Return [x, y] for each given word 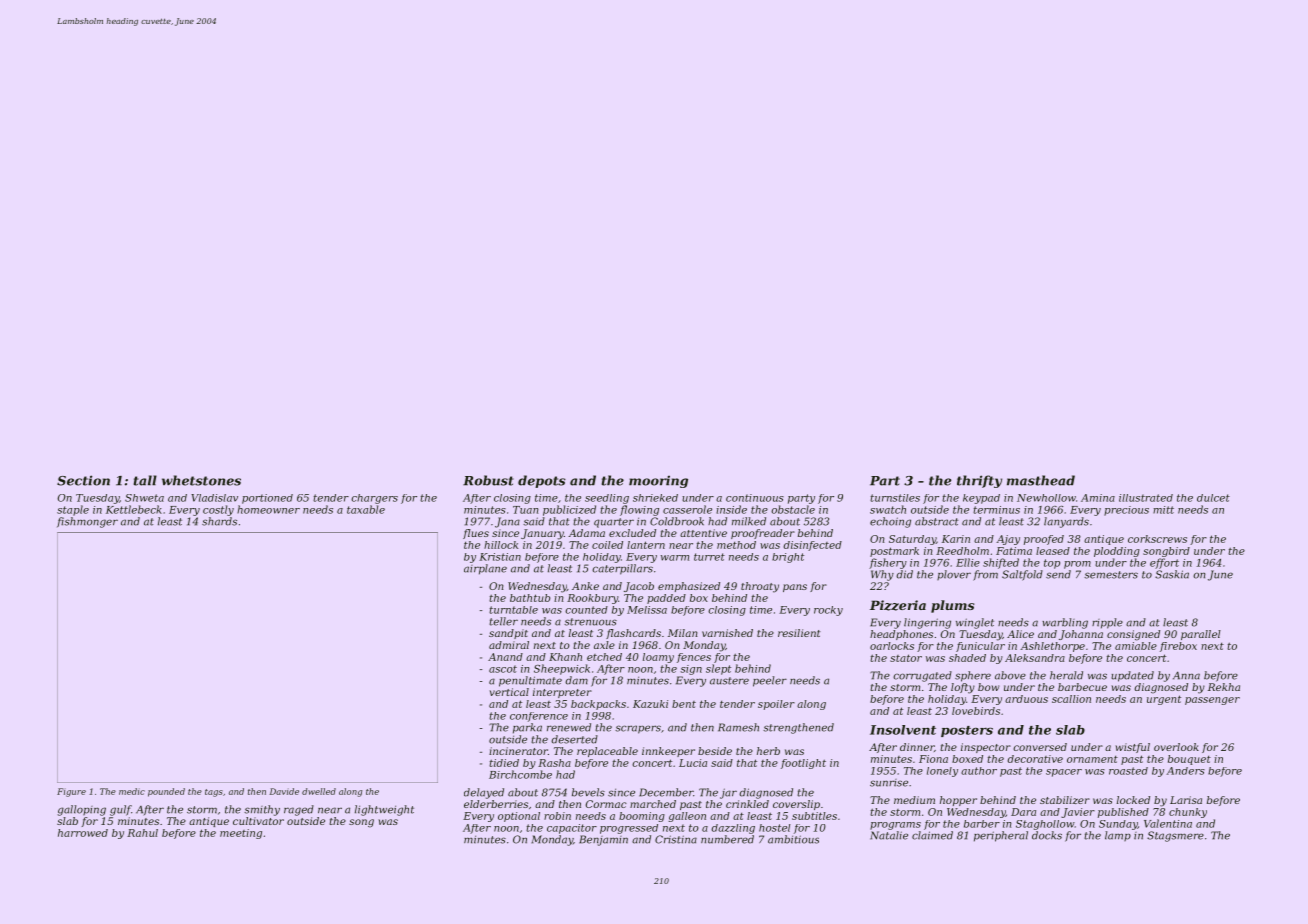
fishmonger [87, 522]
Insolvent [903, 730]
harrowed [83, 833]
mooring [658, 482]
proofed [1044, 540]
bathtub [530, 598]
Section [83, 480]
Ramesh [738, 727]
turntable [513, 610]
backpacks [598, 705]
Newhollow [1046, 498]
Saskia [1172, 574]
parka [527, 728]
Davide [284, 791]
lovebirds [976, 711]
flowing [639, 510]
